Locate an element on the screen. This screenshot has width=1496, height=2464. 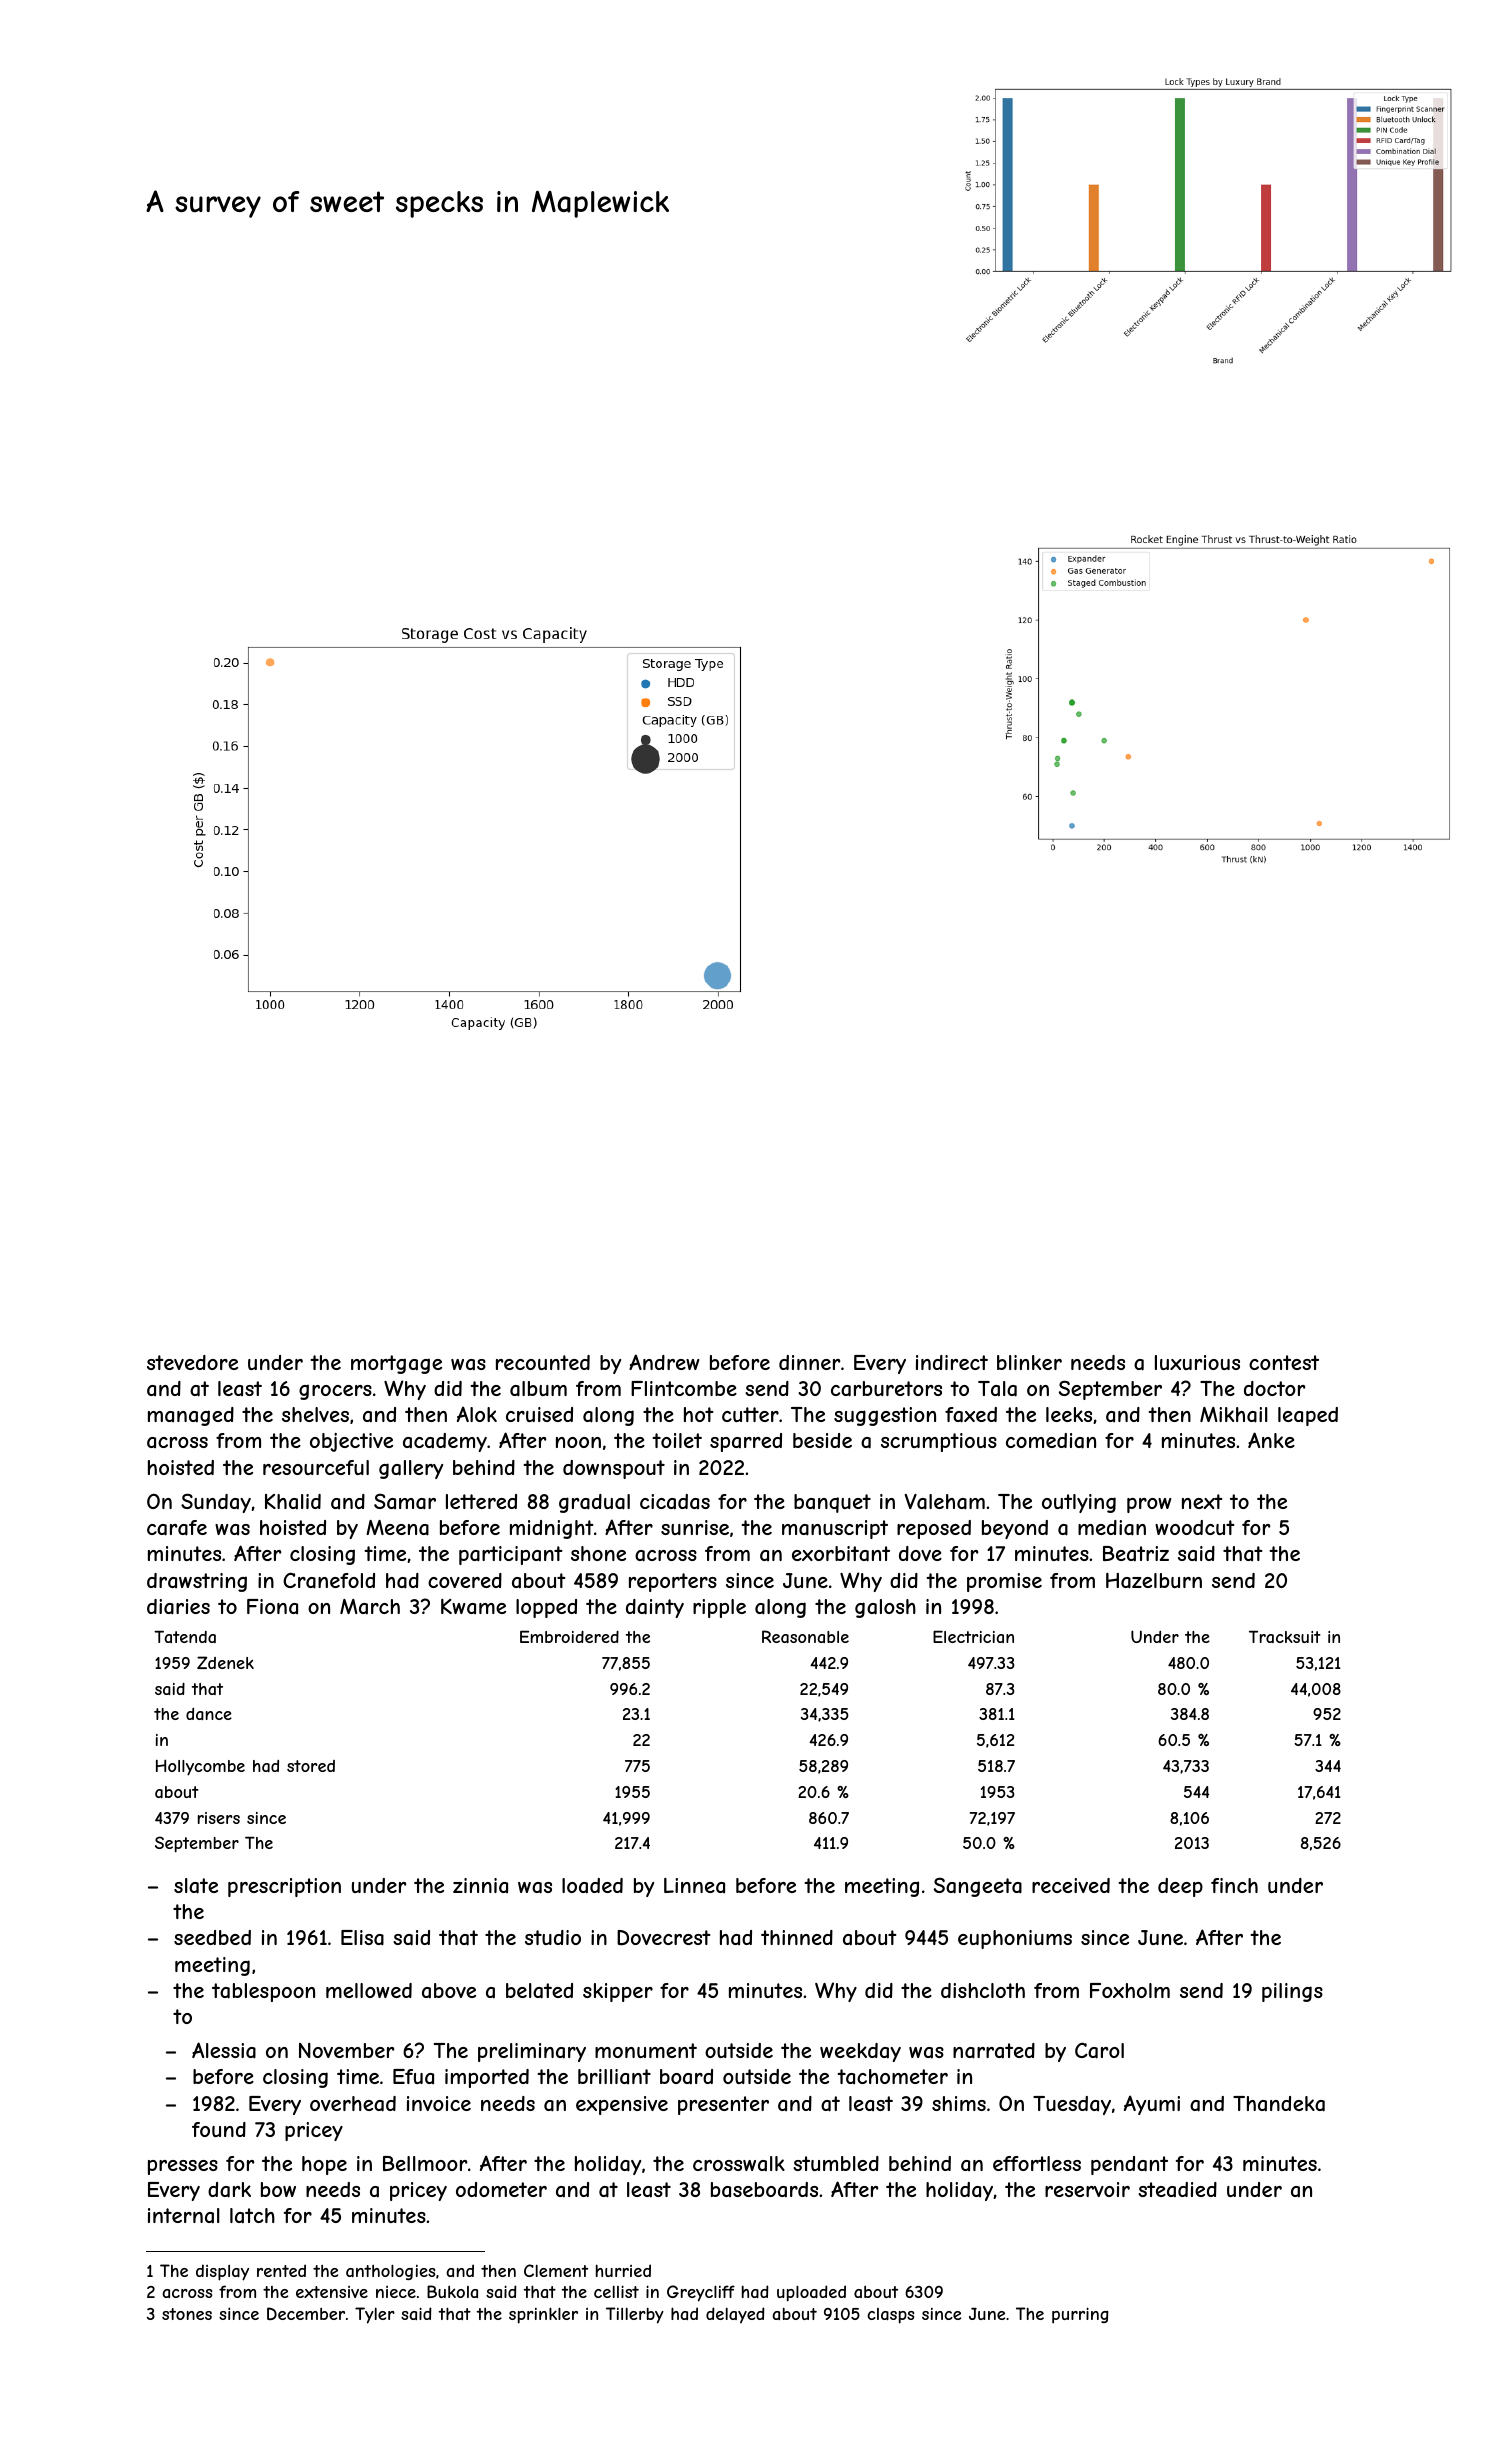
extensive is located at coordinates (332, 2292).
